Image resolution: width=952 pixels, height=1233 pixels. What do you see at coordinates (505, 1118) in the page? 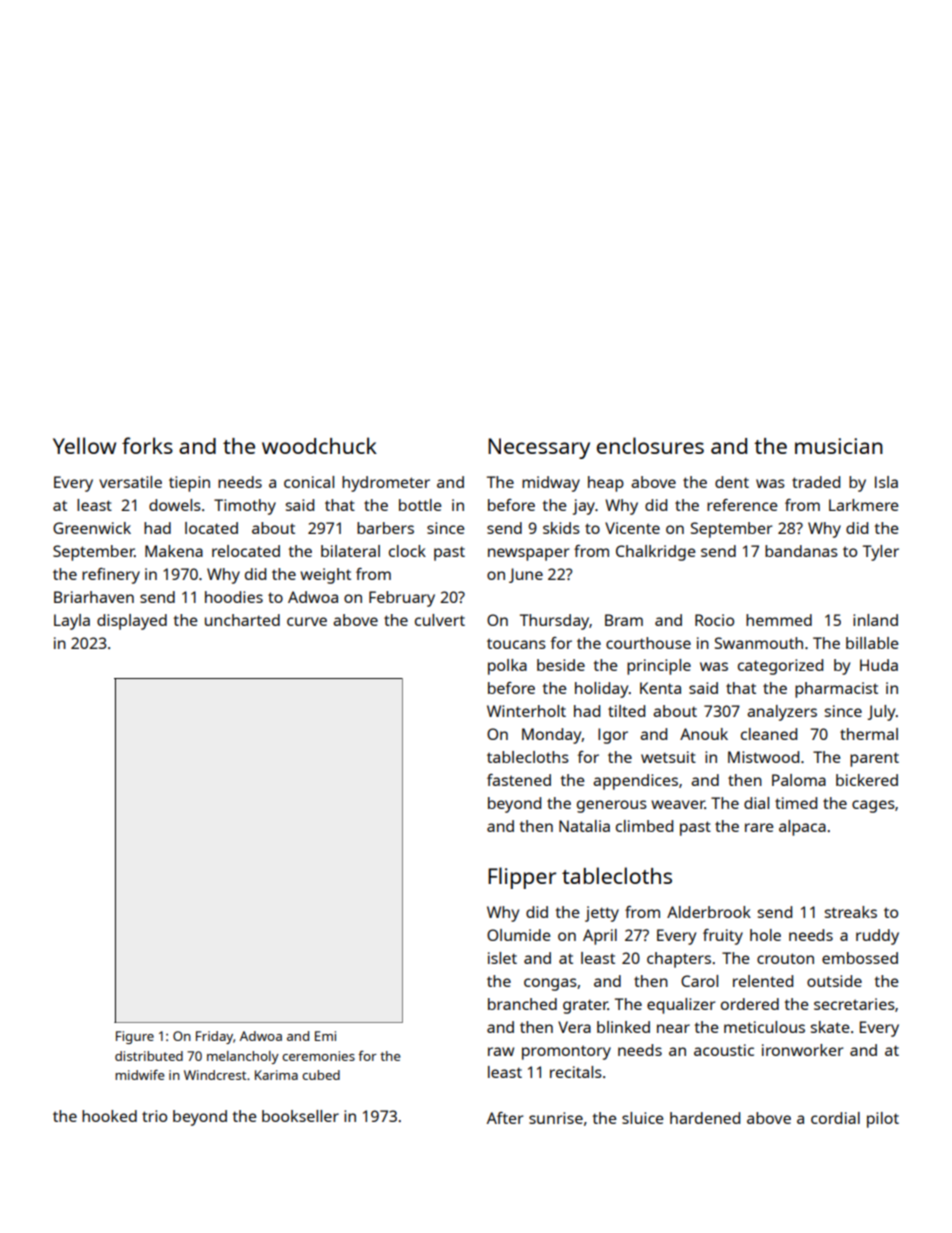
I see `After` at bounding box center [505, 1118].
